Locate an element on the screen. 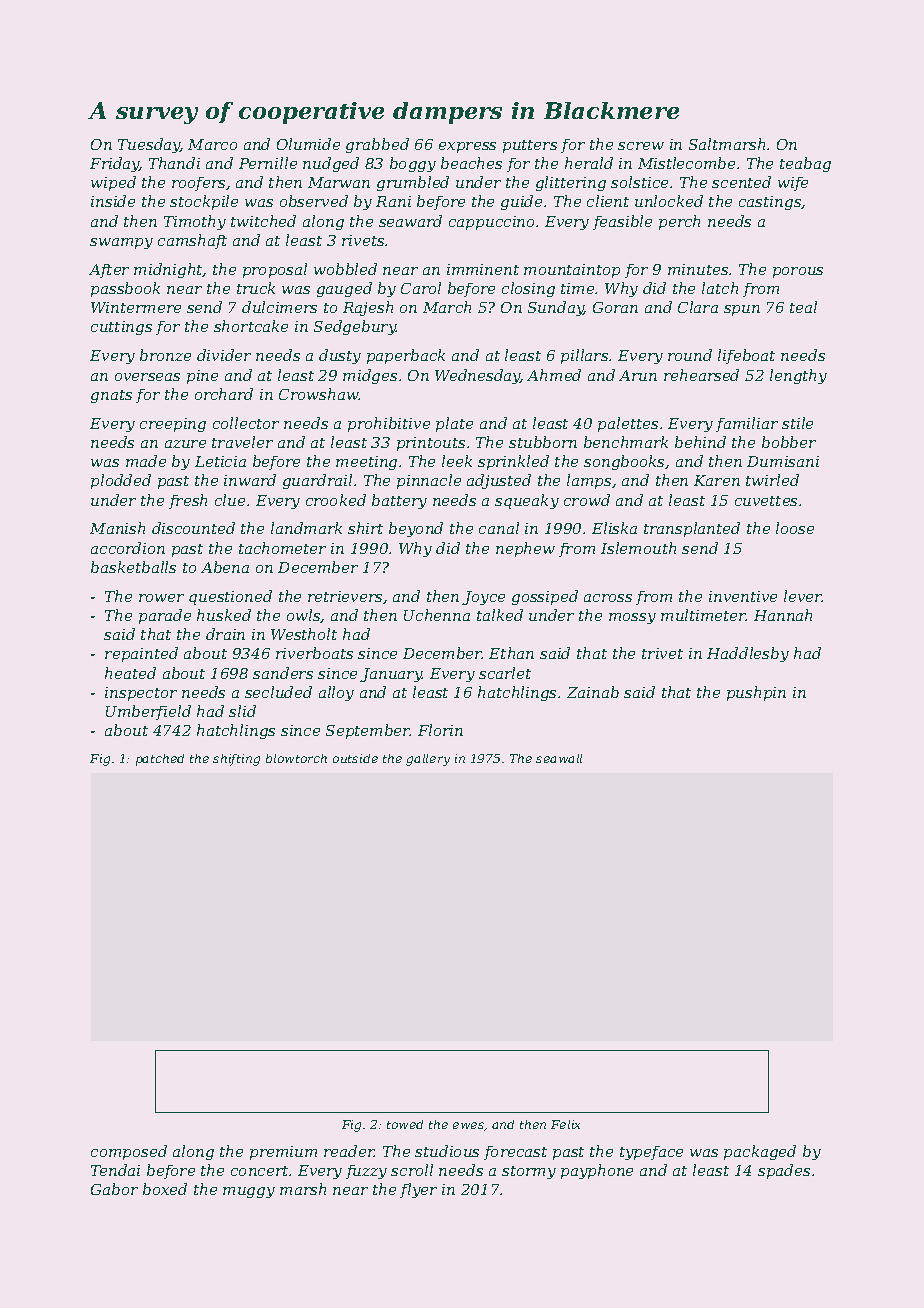  Islemouth is located at coordinates (638, 548).
